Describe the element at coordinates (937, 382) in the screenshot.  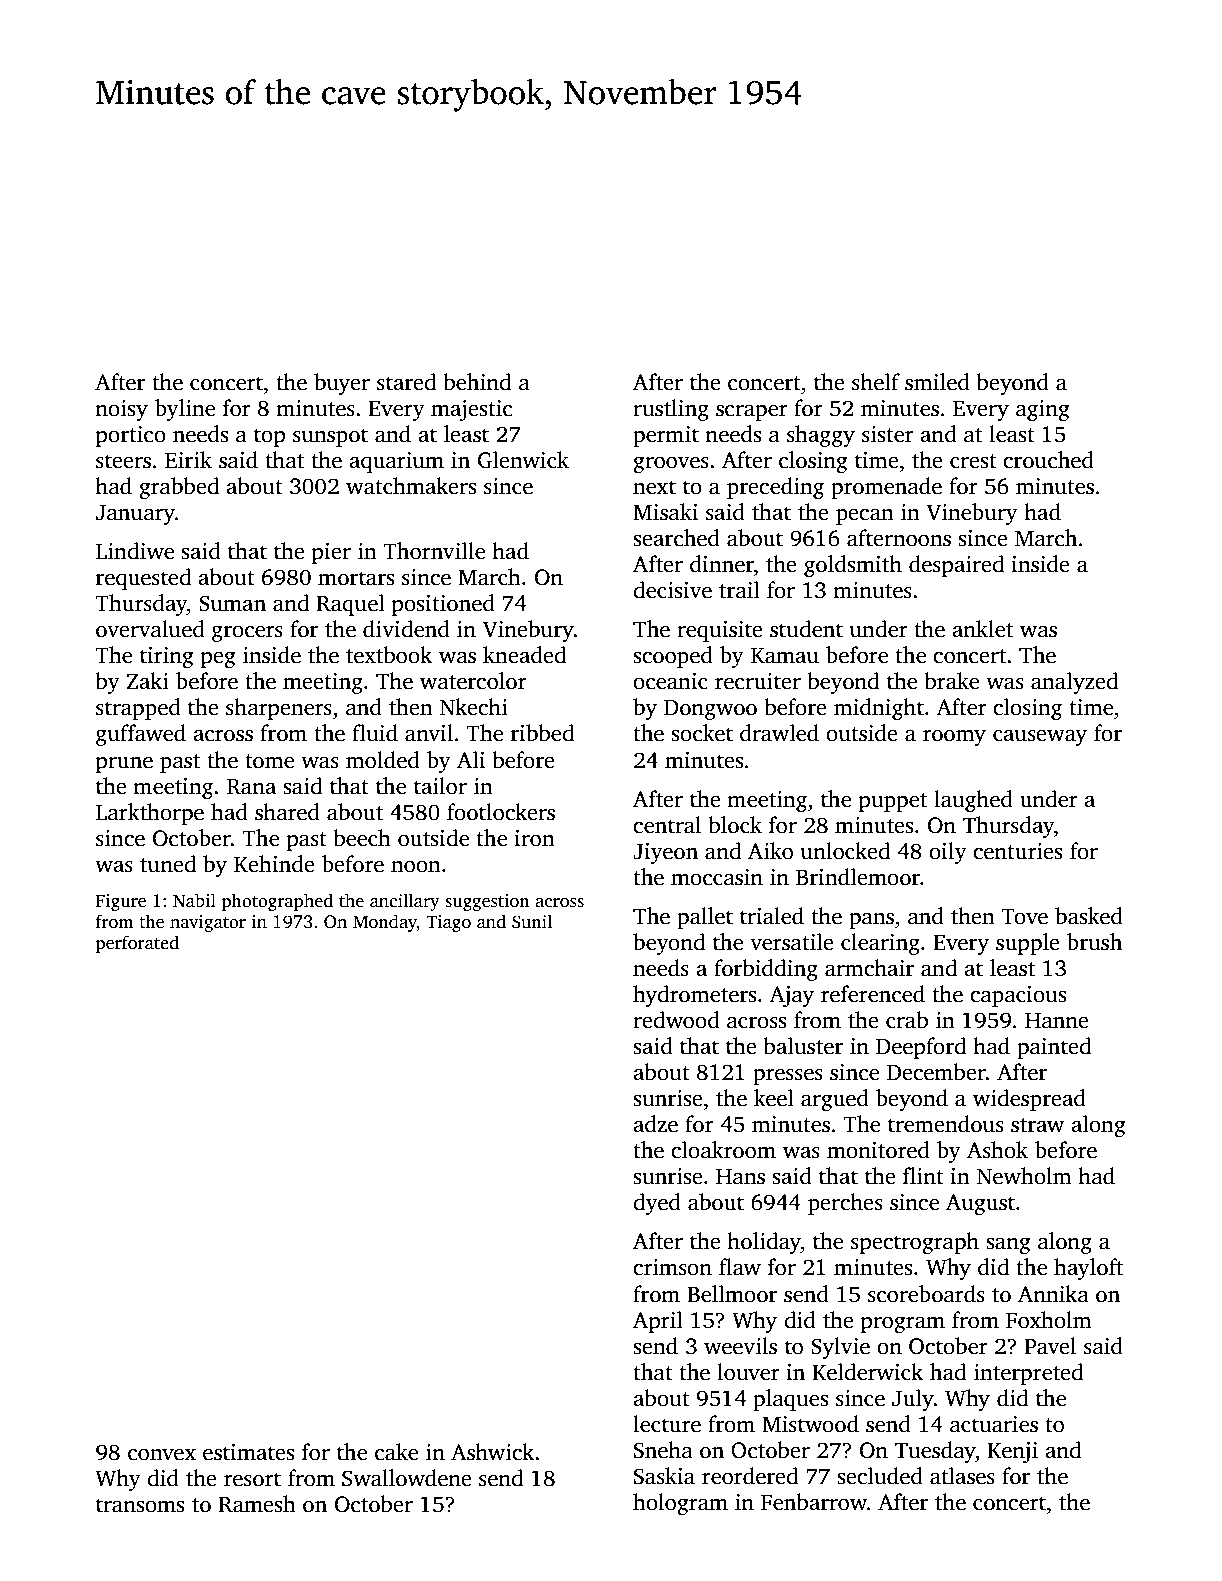
I see `smiled` at that location.
